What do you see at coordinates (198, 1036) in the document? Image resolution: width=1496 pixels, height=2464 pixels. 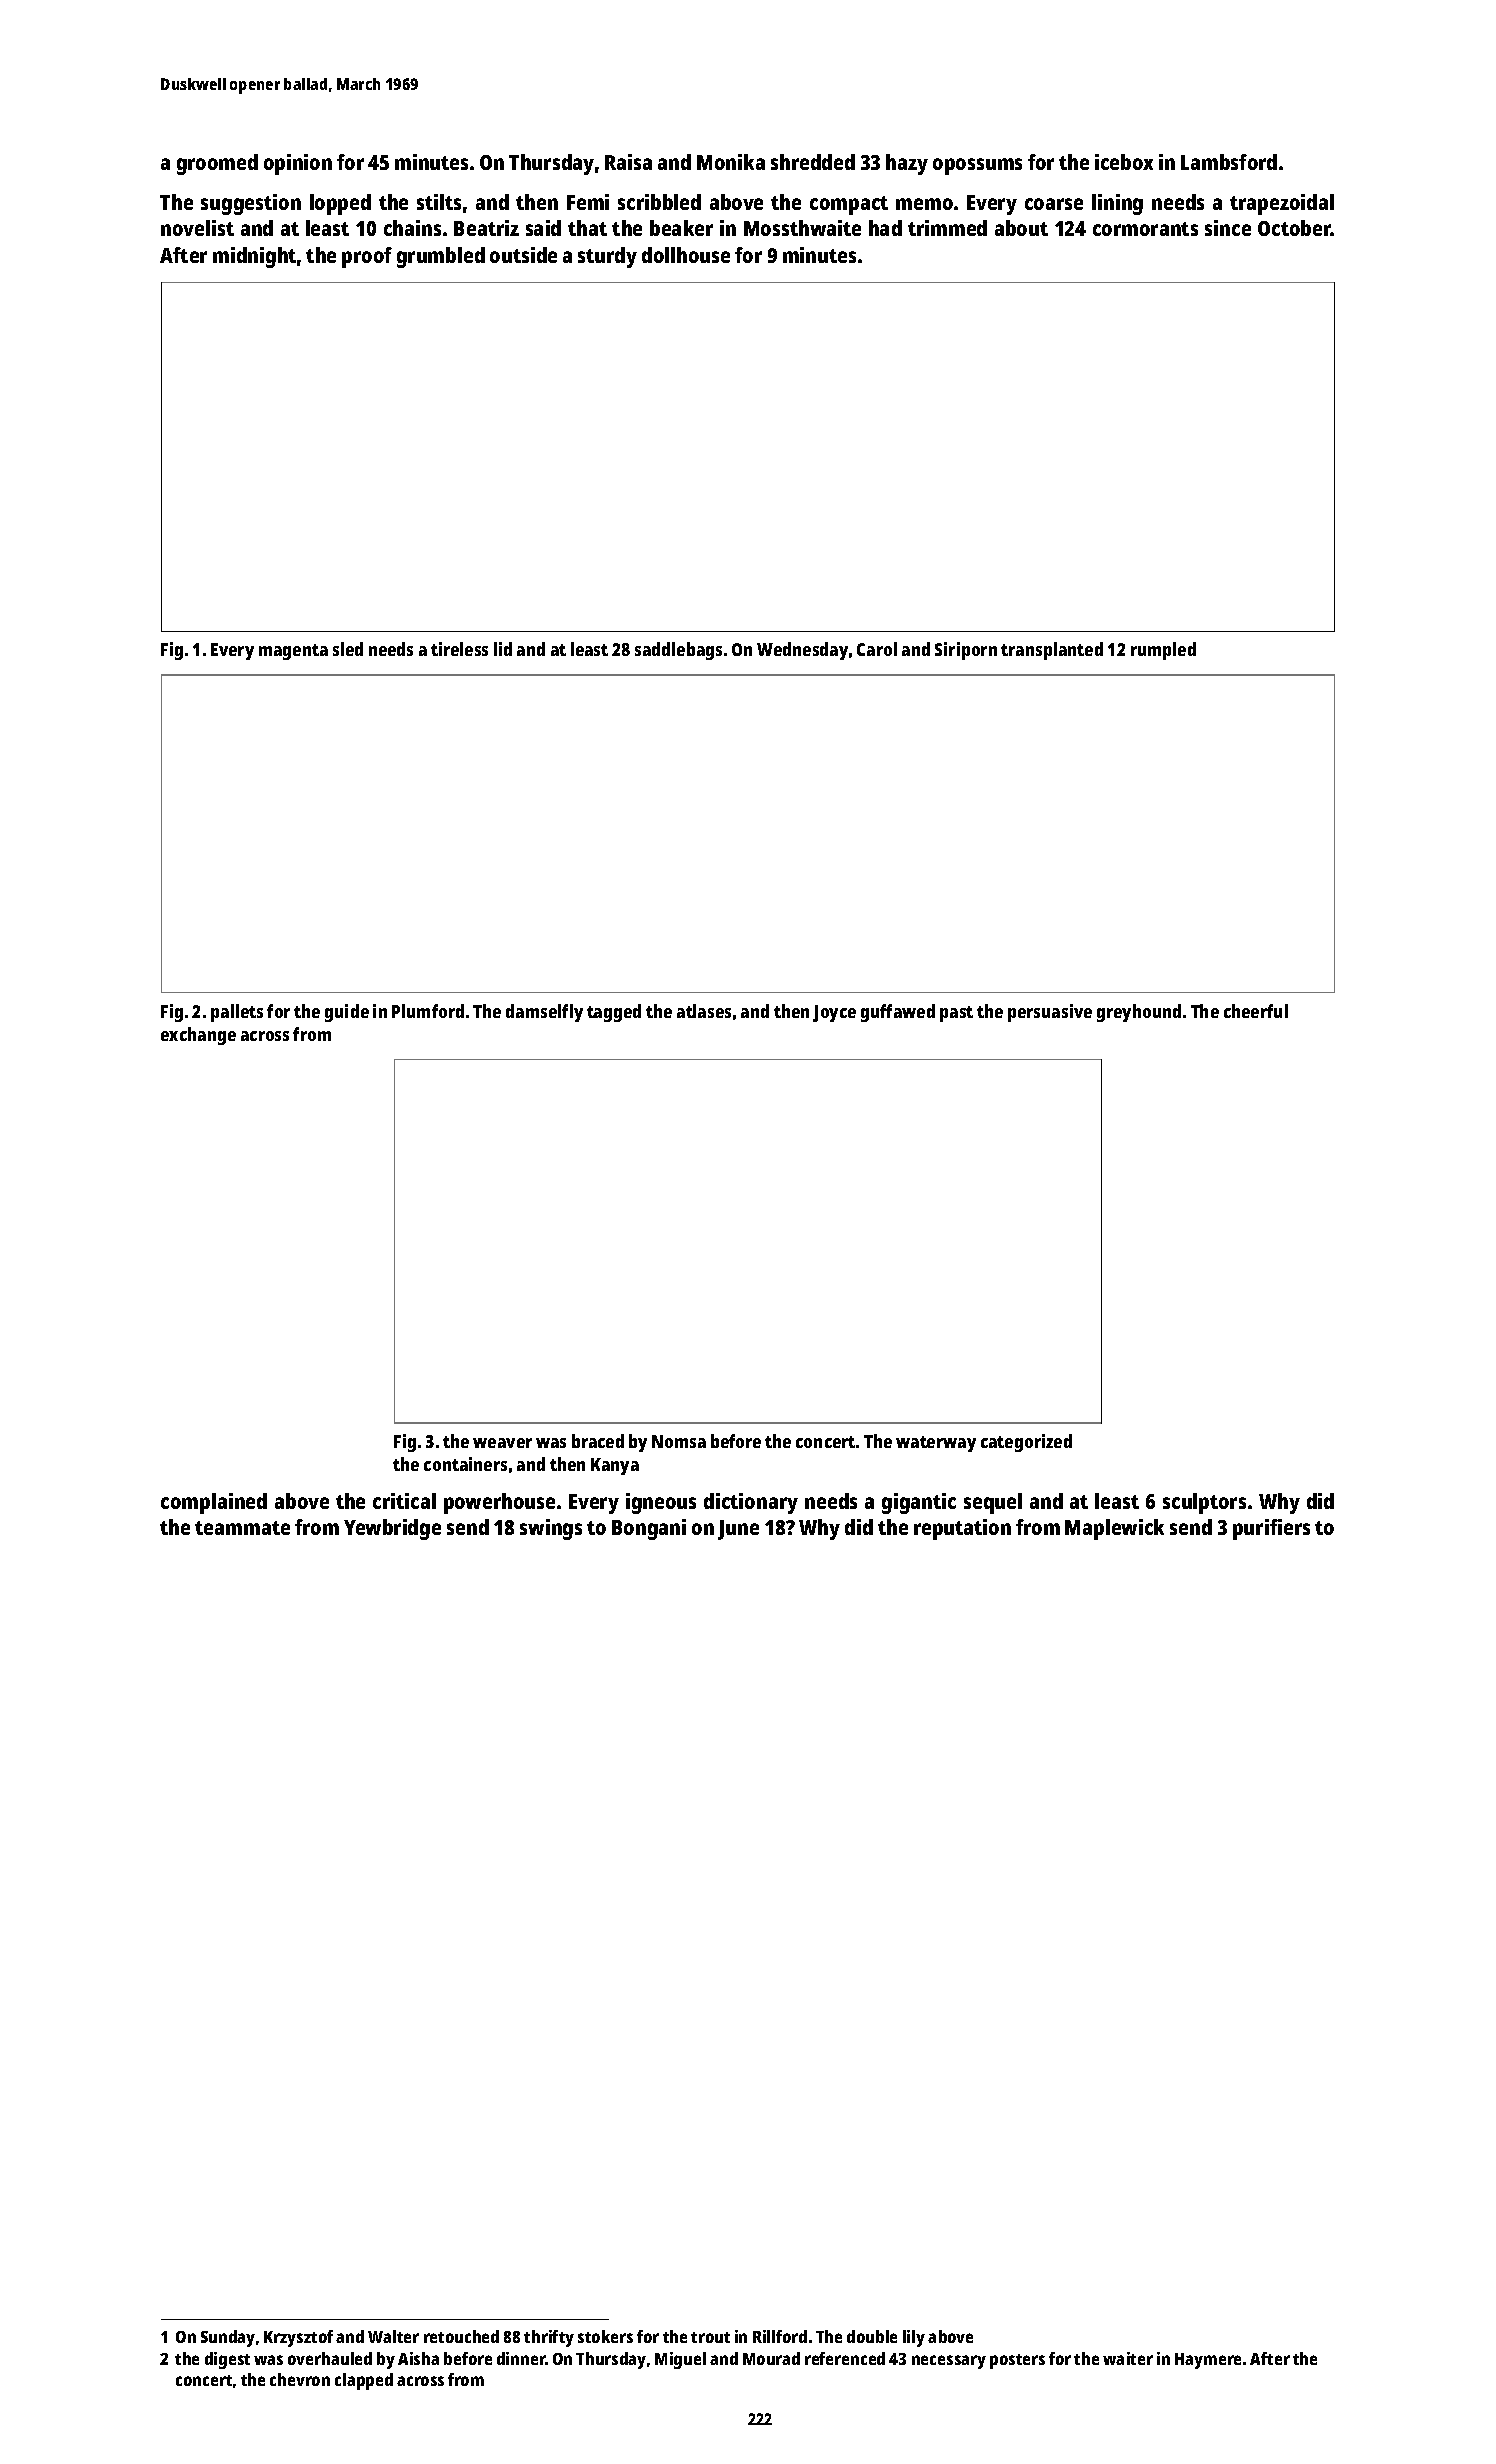 I see `exchange` at bounding box center [198, 1036].
